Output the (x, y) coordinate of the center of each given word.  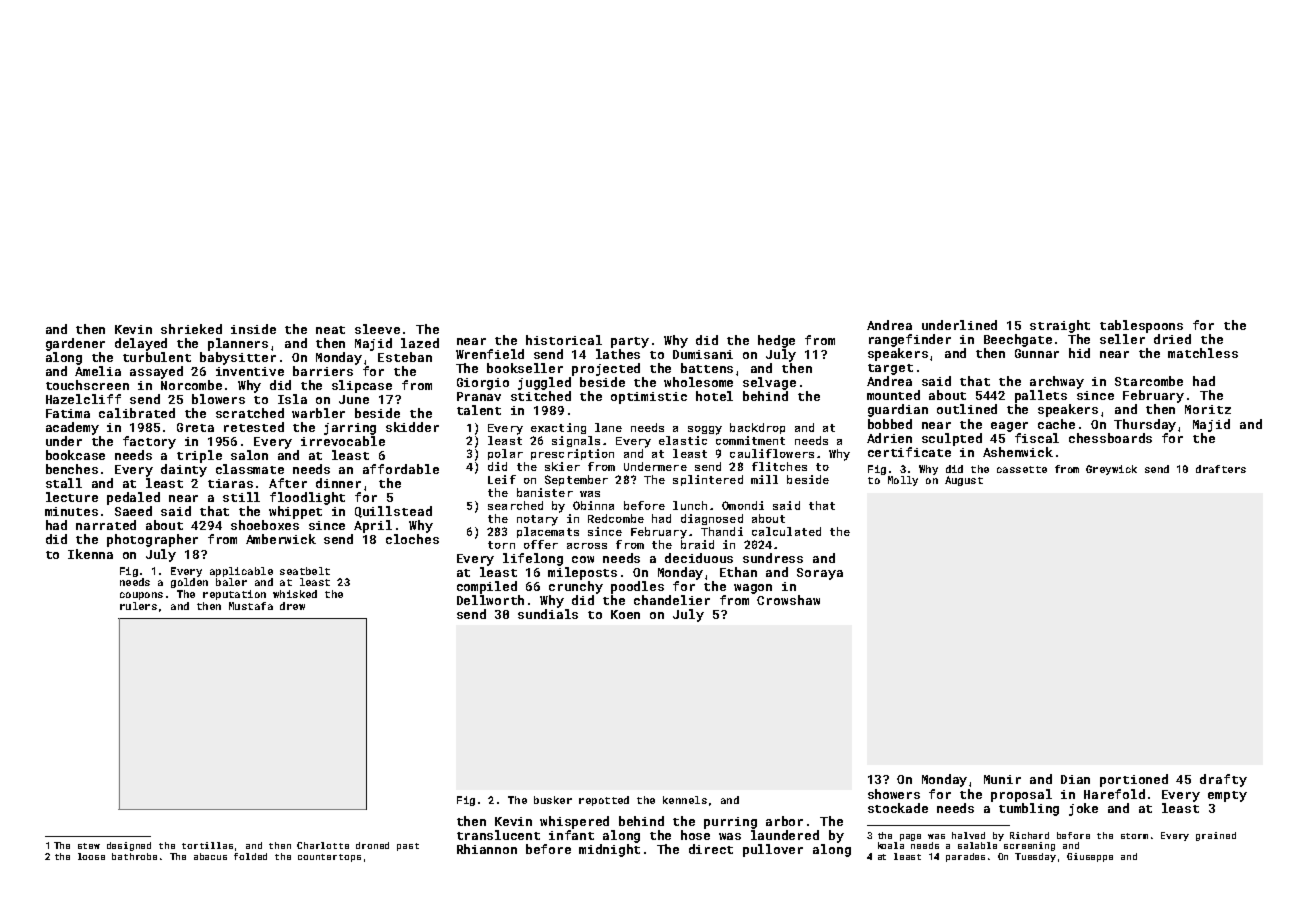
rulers (138, 606)
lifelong (533, 559)
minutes (71, 511)
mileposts (582, 573)
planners (238, 344)
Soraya (820, 574)
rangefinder (910, 340)
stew (89, 846)
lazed (420, 343)
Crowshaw (788, 600)
